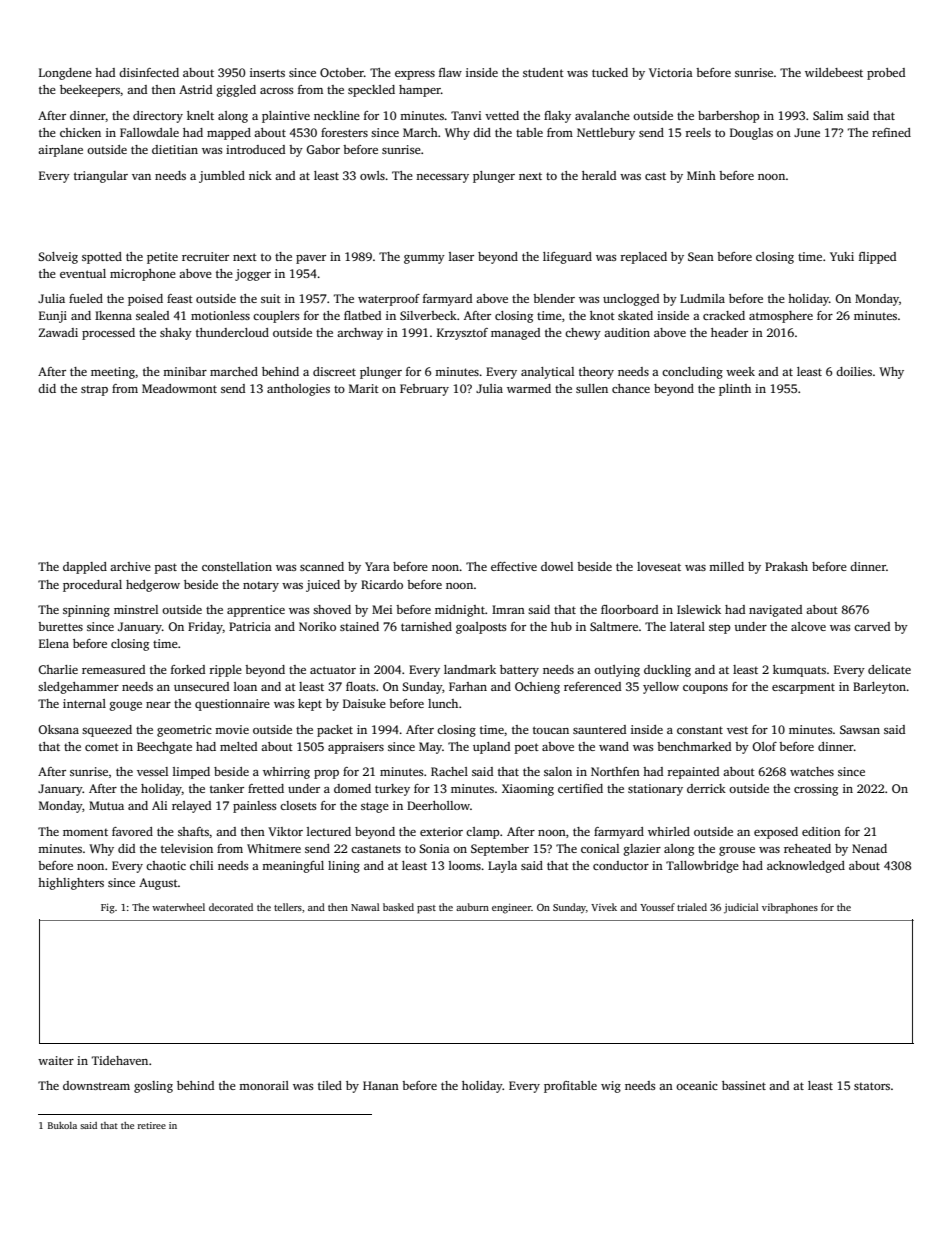 Image resolution: width=952 pixels, height=1233 pixels. I want to click on Fig, so click(108, 908).
